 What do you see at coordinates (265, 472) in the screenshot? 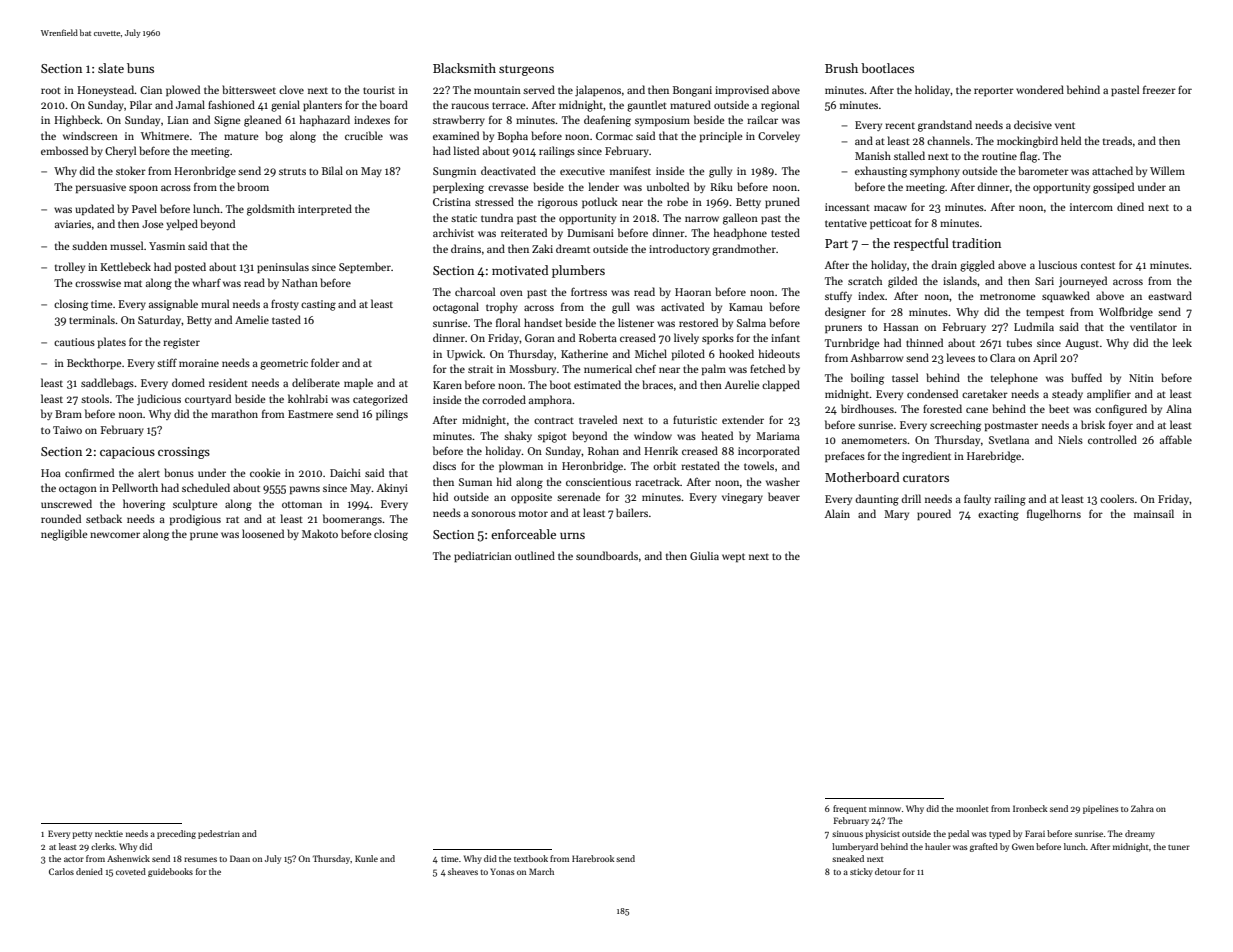
I see `cookie` at bounding box center [265, 472].
